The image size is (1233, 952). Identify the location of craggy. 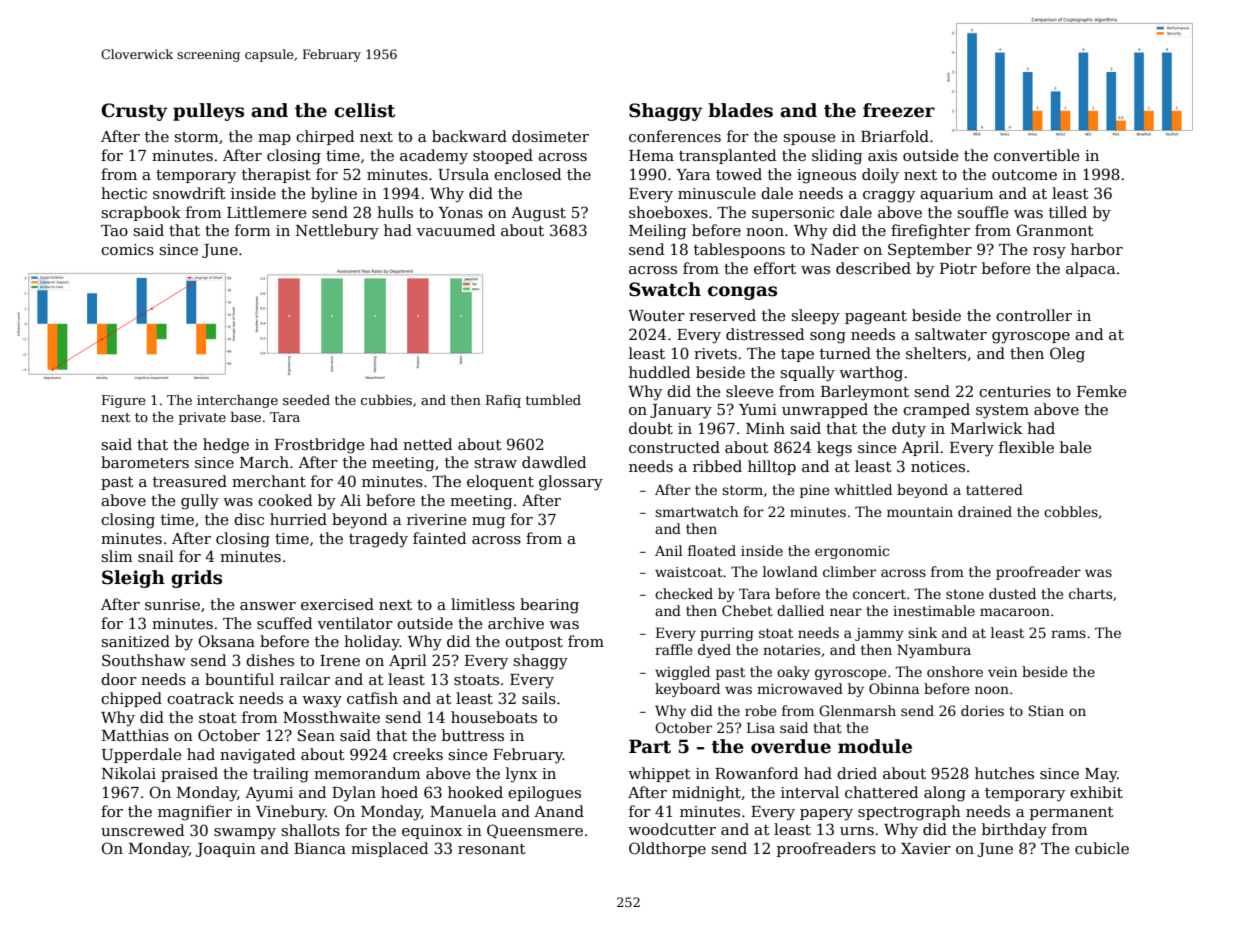
(889, 197).
